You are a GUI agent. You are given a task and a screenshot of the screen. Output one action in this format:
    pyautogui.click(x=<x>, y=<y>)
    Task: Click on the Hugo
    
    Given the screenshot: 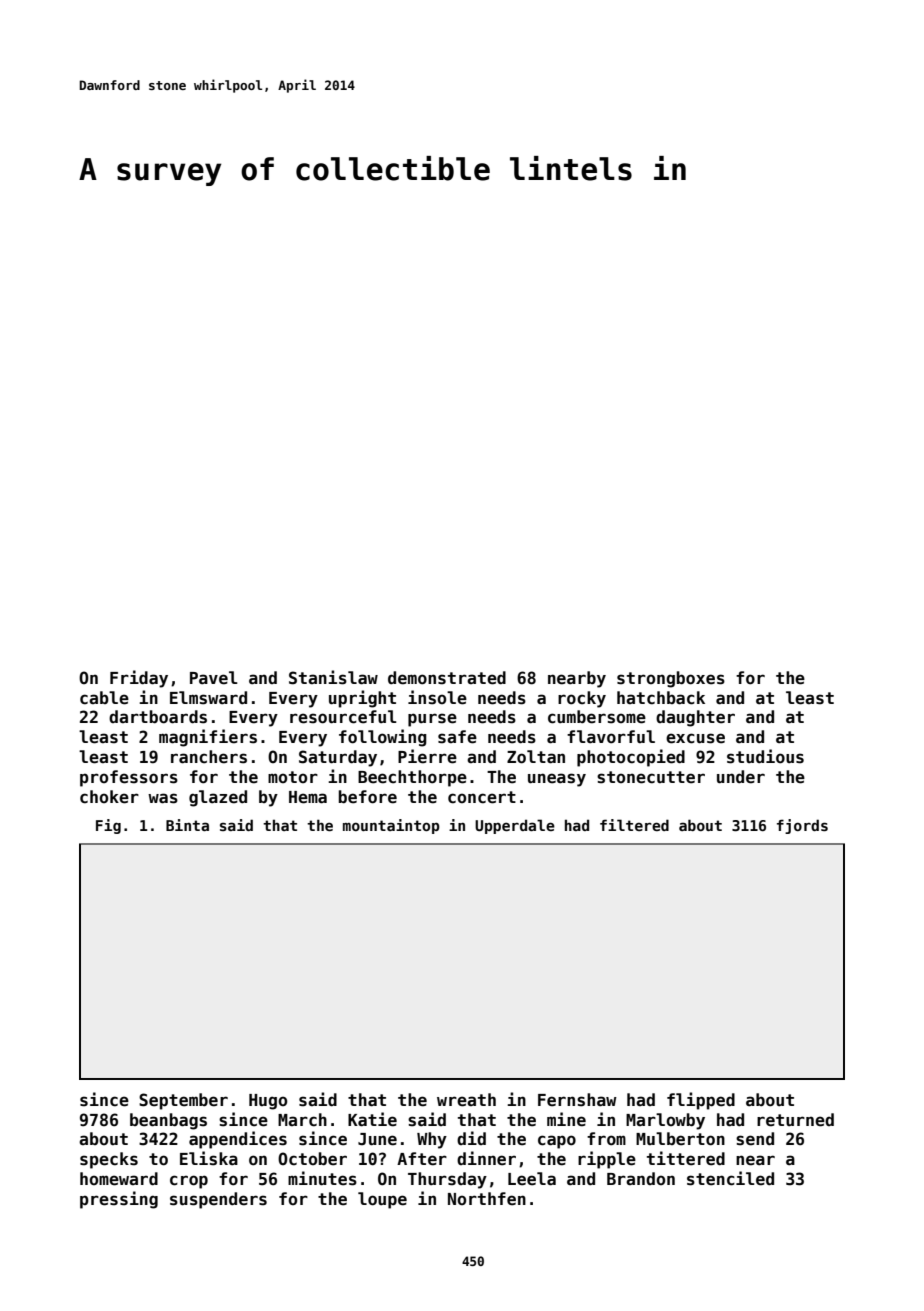 What is the action you would take?
    pyautogui.click(x=268, y=1102)
